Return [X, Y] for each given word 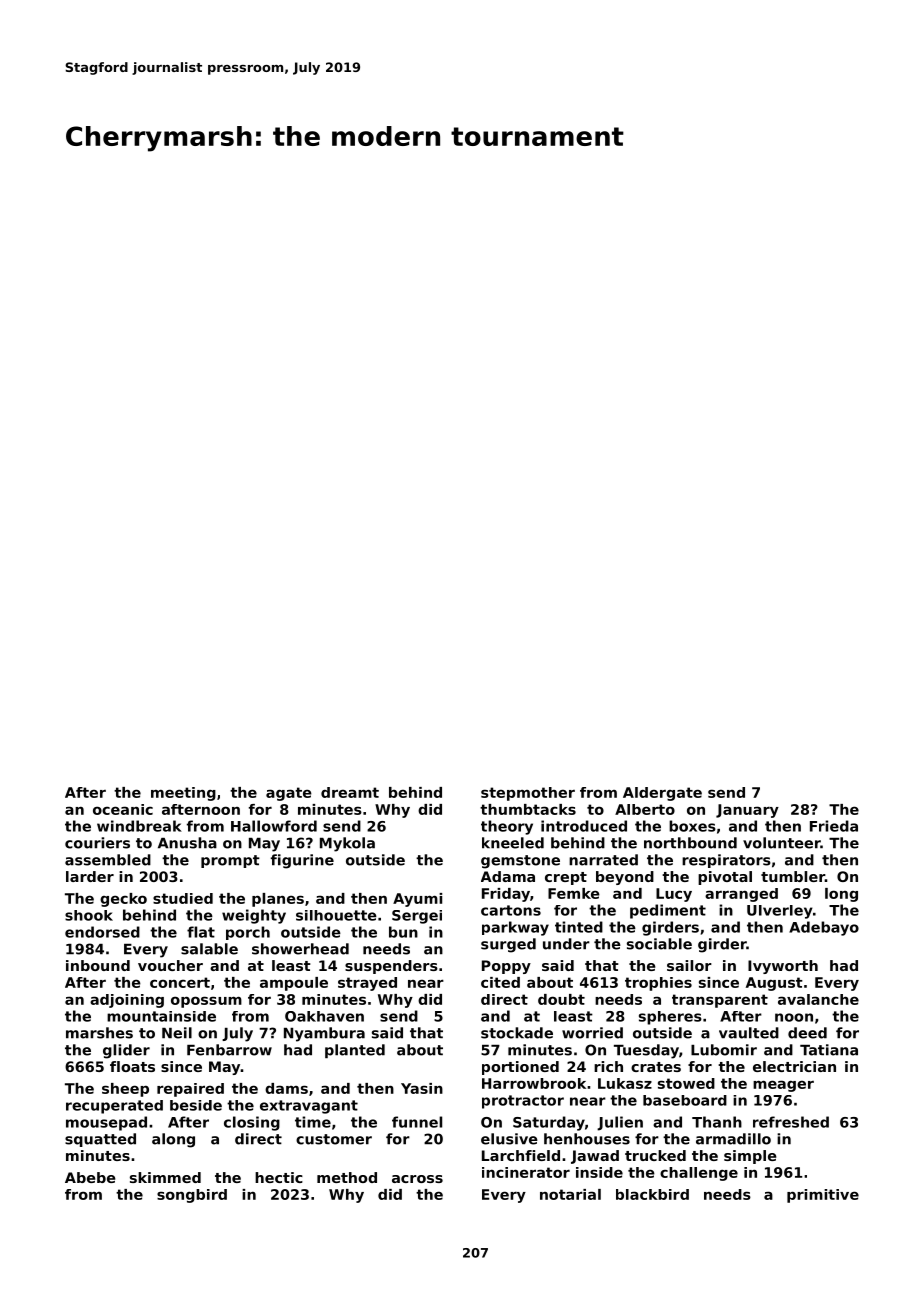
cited [500, 982]
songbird [192, 1196]
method [347, 1177]
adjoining [127, 1001]
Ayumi [417, 900]
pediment [668, 911]
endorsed [102, 932]
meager [783, 1086]
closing [252, 1123]
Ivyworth [783, 967]
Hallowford [274, 826]
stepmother [528, 794]
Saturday [549, 1123]
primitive [823, 1196]
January [747, 811]
